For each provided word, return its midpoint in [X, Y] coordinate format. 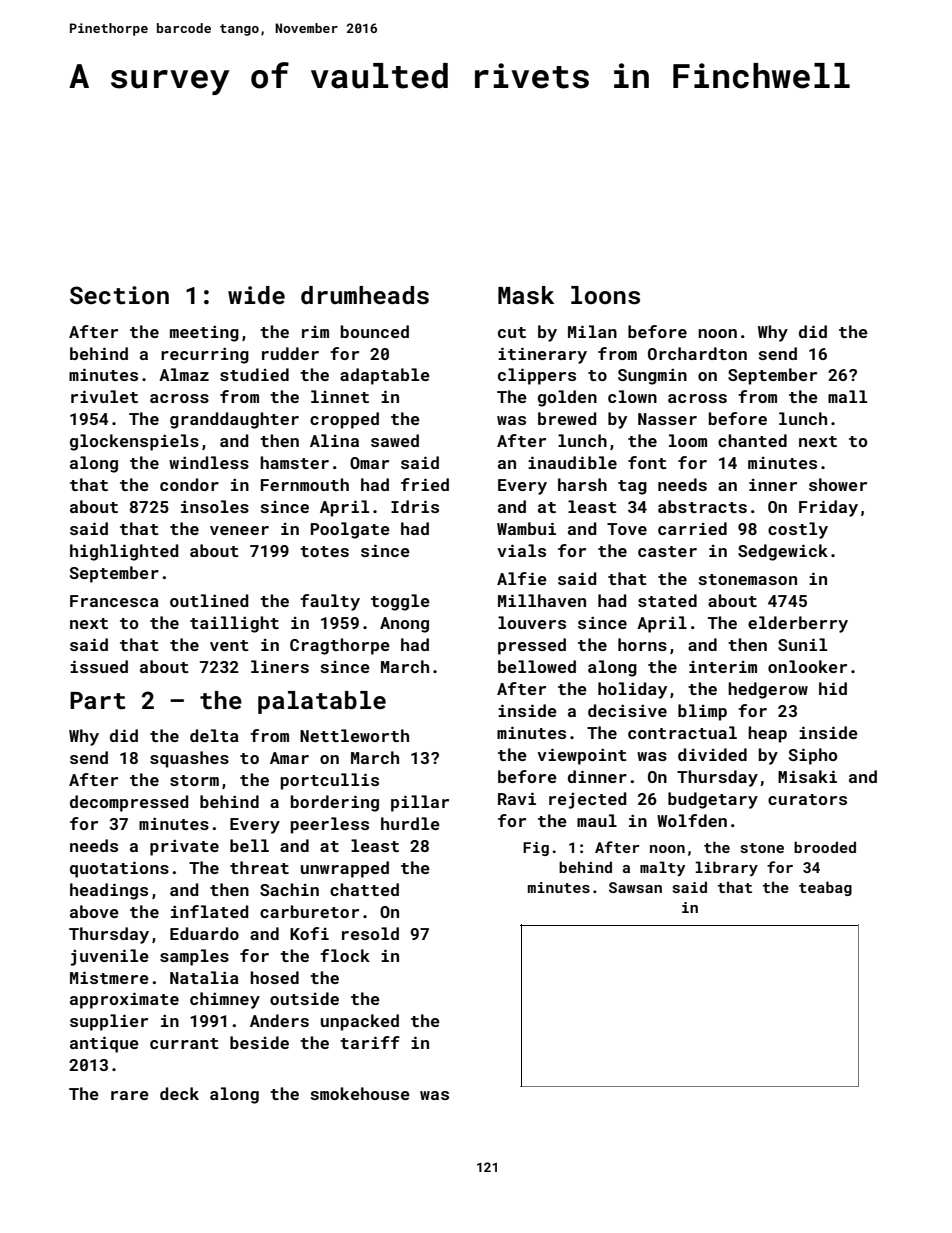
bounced [375, 331]
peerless [330, 825]
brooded [825, 847]
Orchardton [697, 353]
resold [370, 933]
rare [130, 1095]
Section [119, 295]
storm [194, 780]
